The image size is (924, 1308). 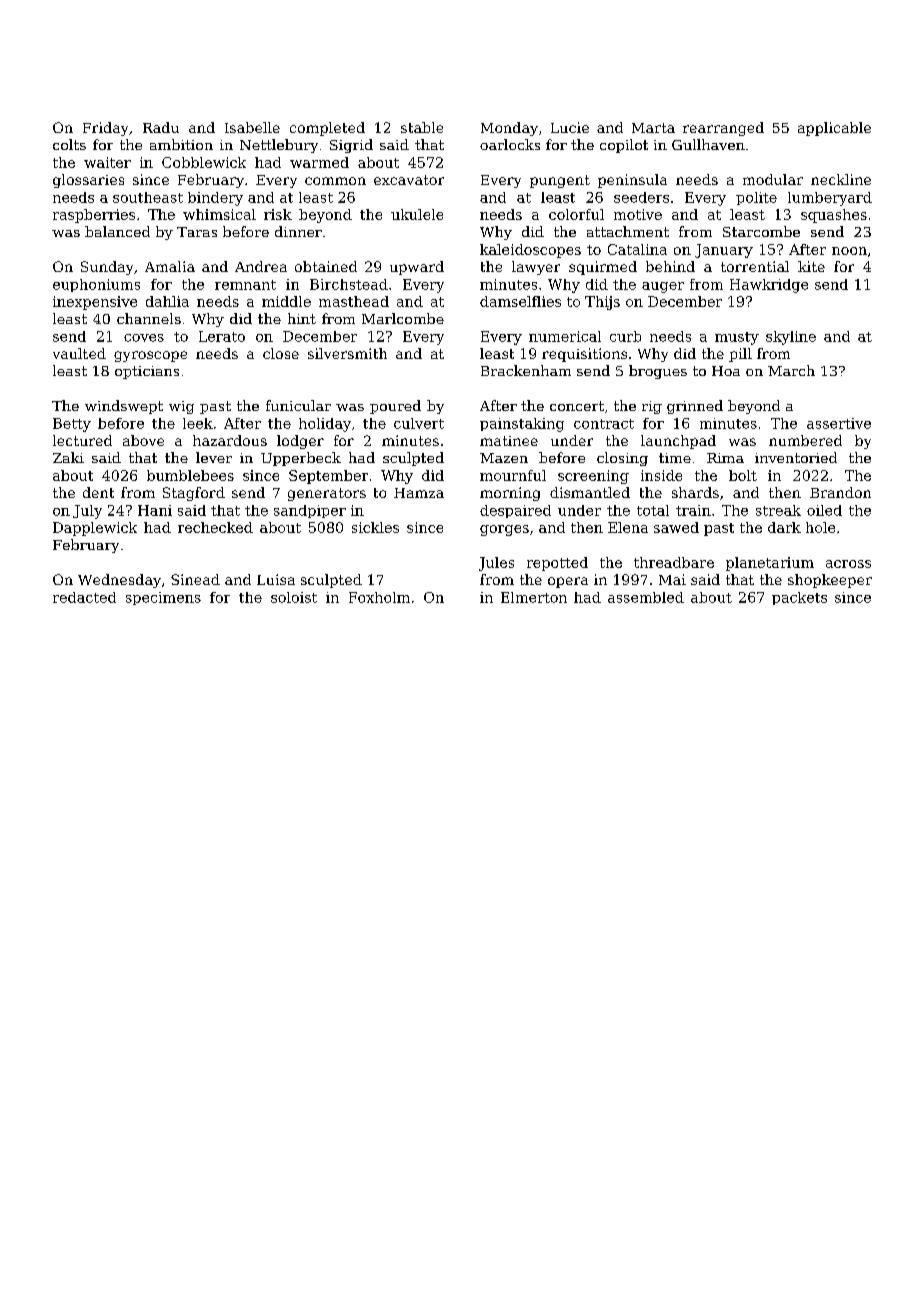 I want to click on repotted, so click(x=557, y=564).
